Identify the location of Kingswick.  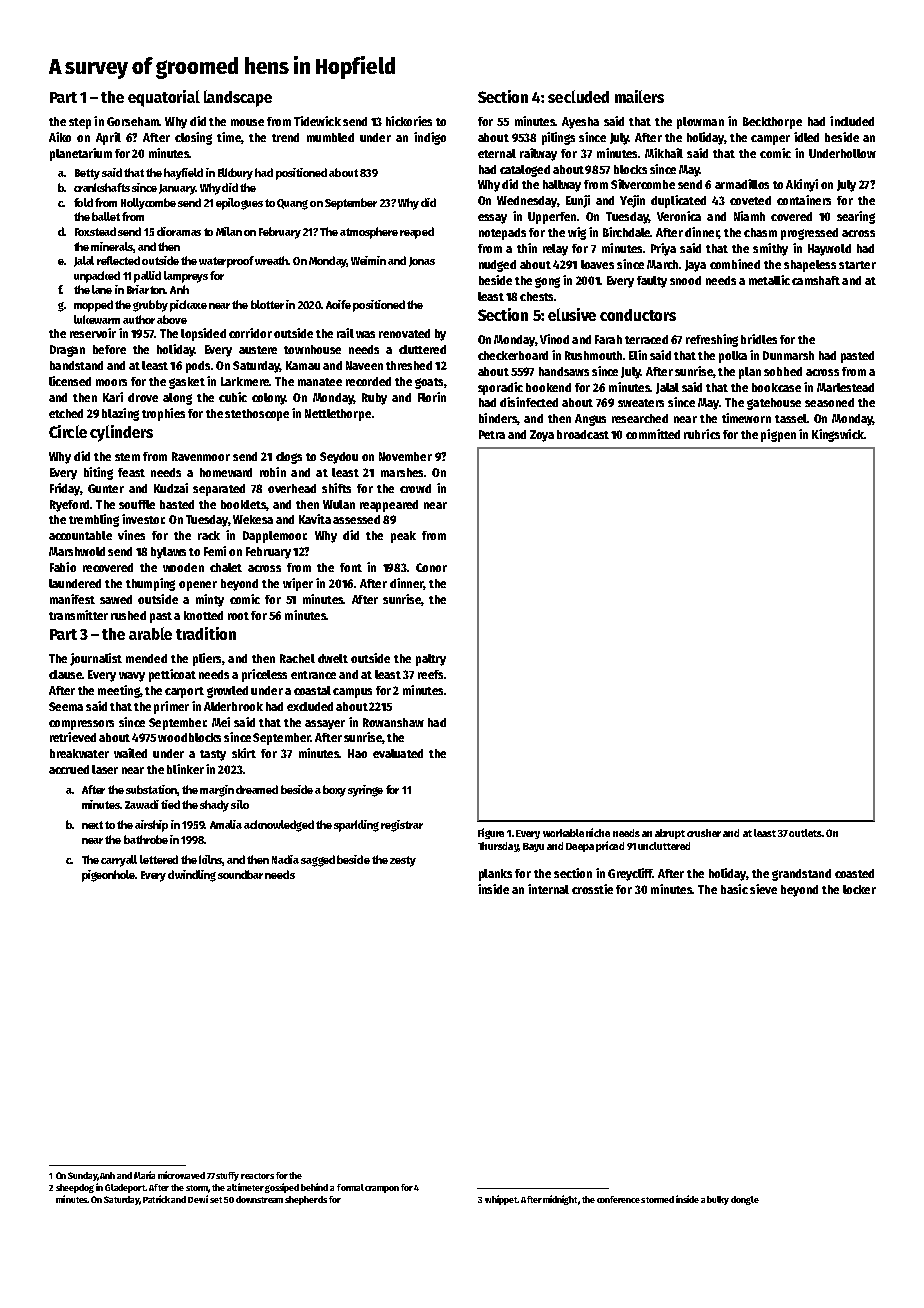
(838, 435).
